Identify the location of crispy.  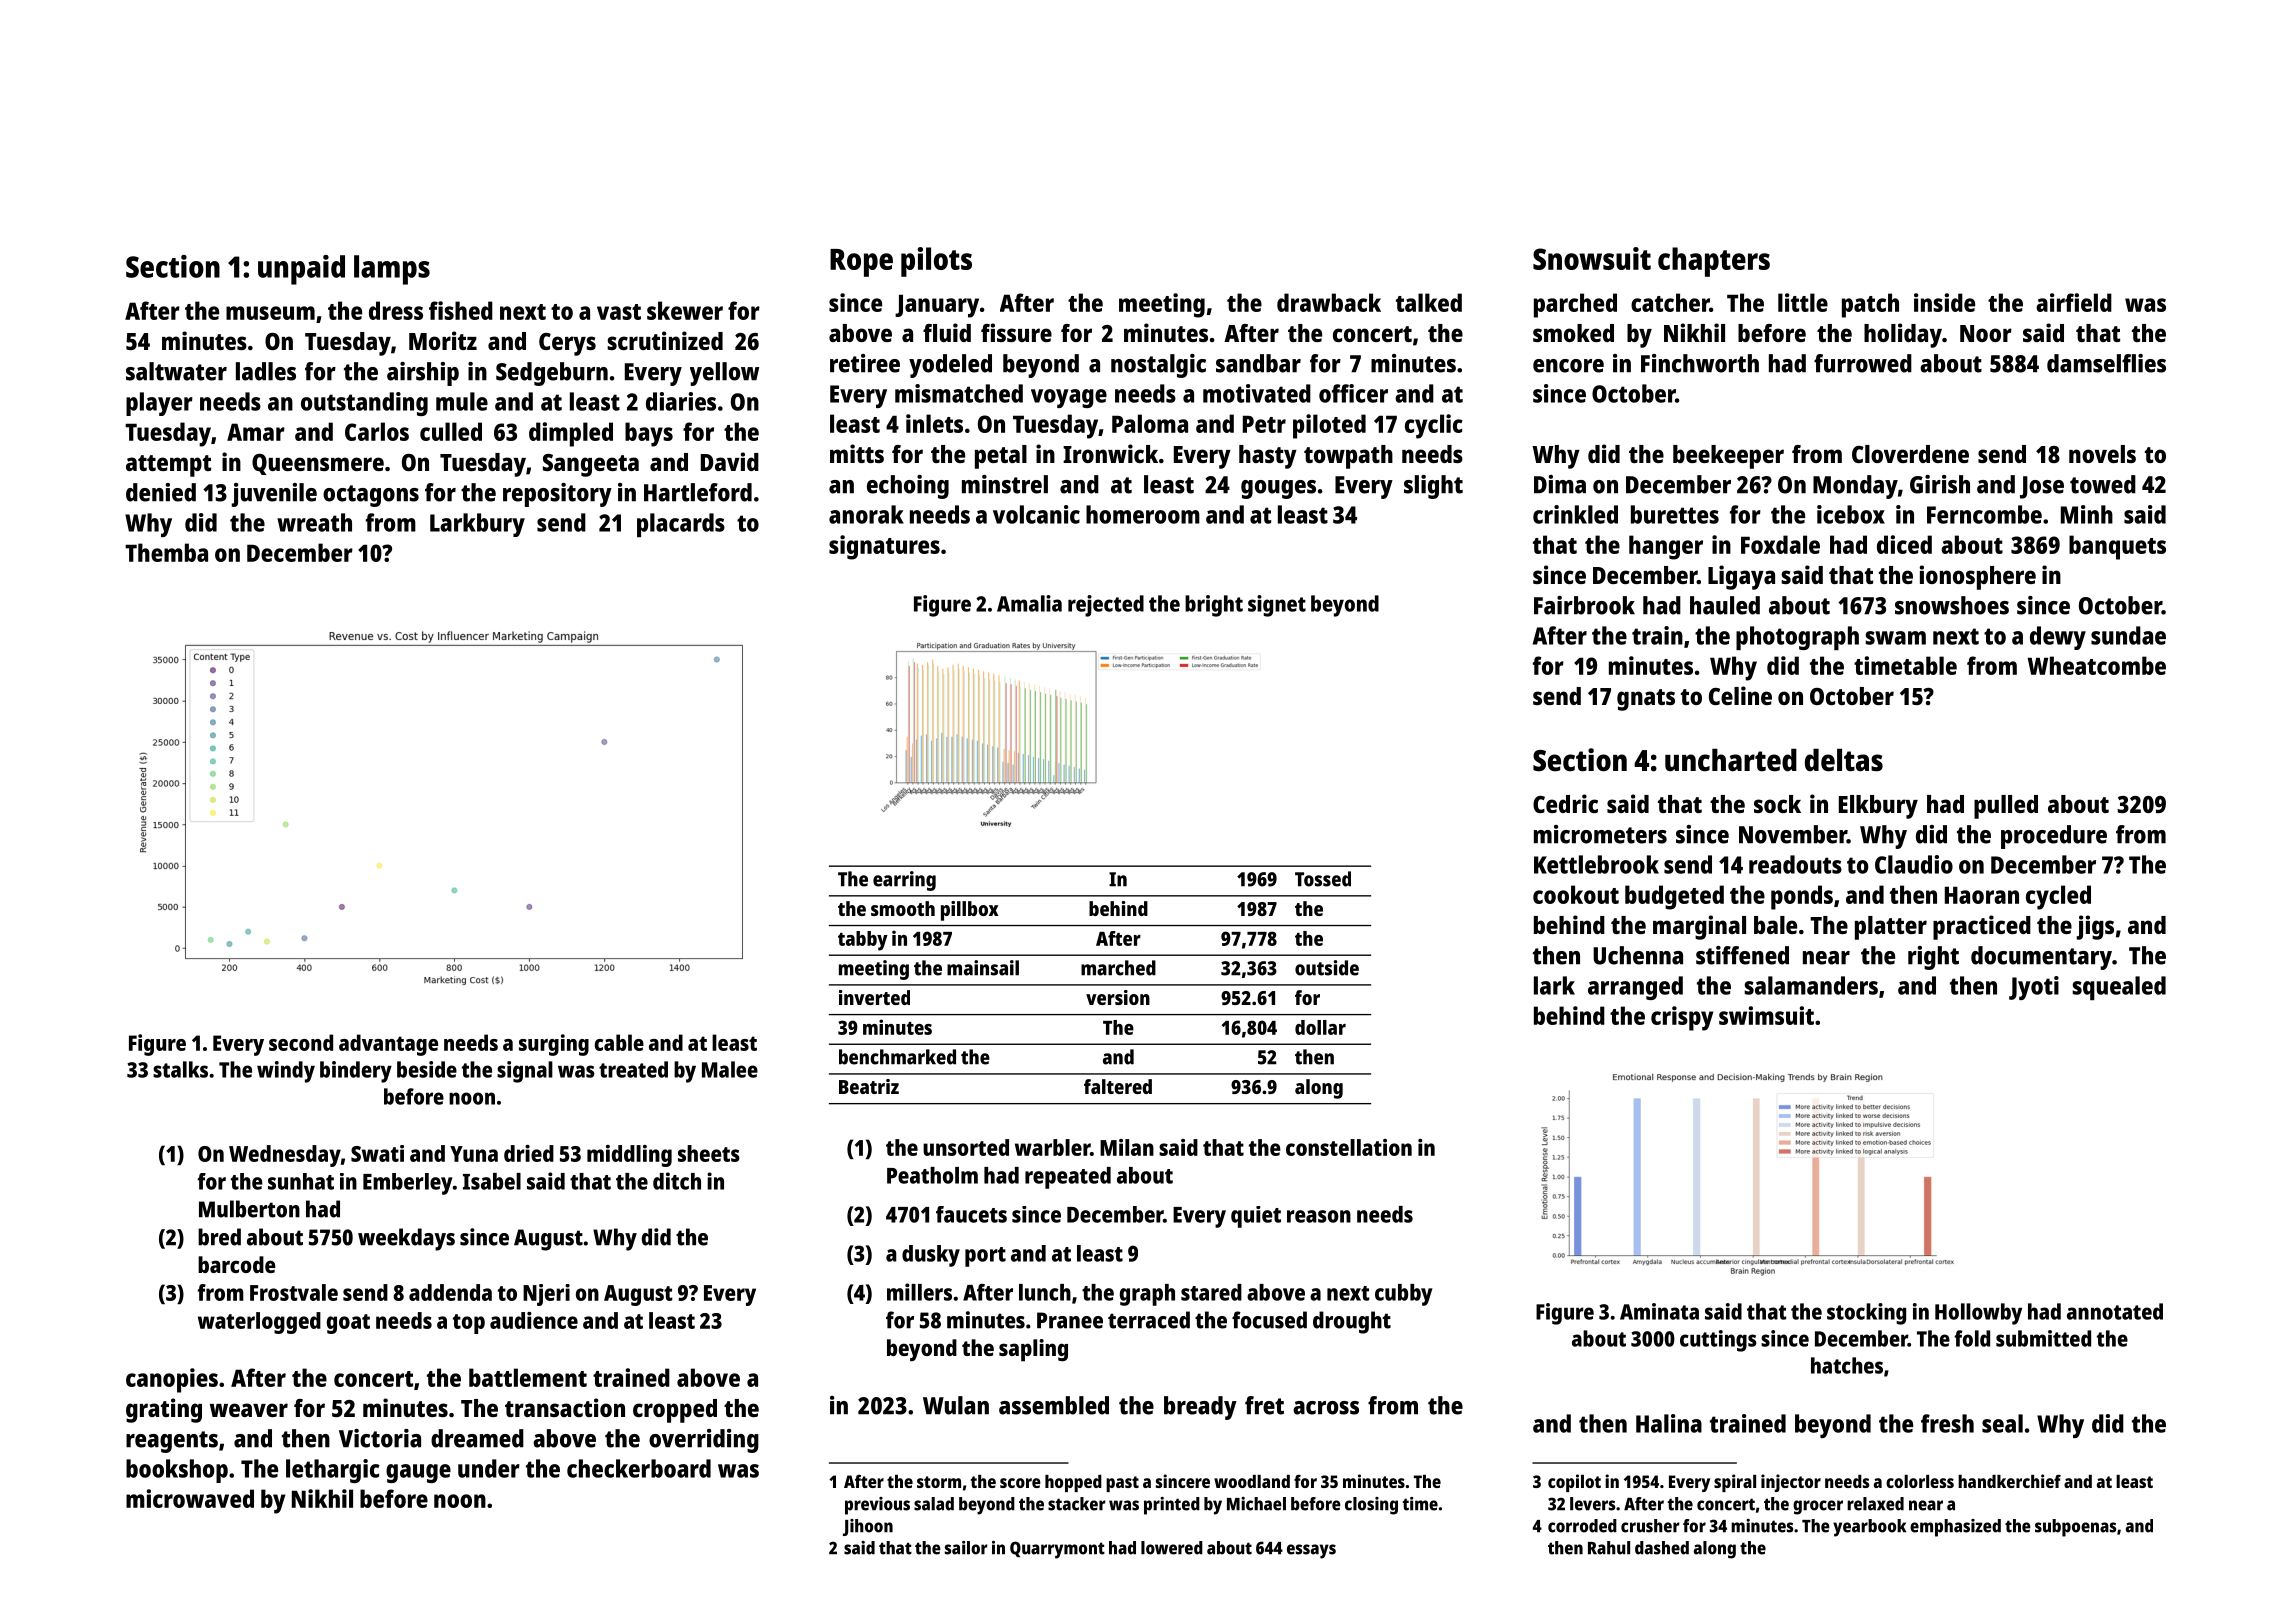
(1682, 1018).
